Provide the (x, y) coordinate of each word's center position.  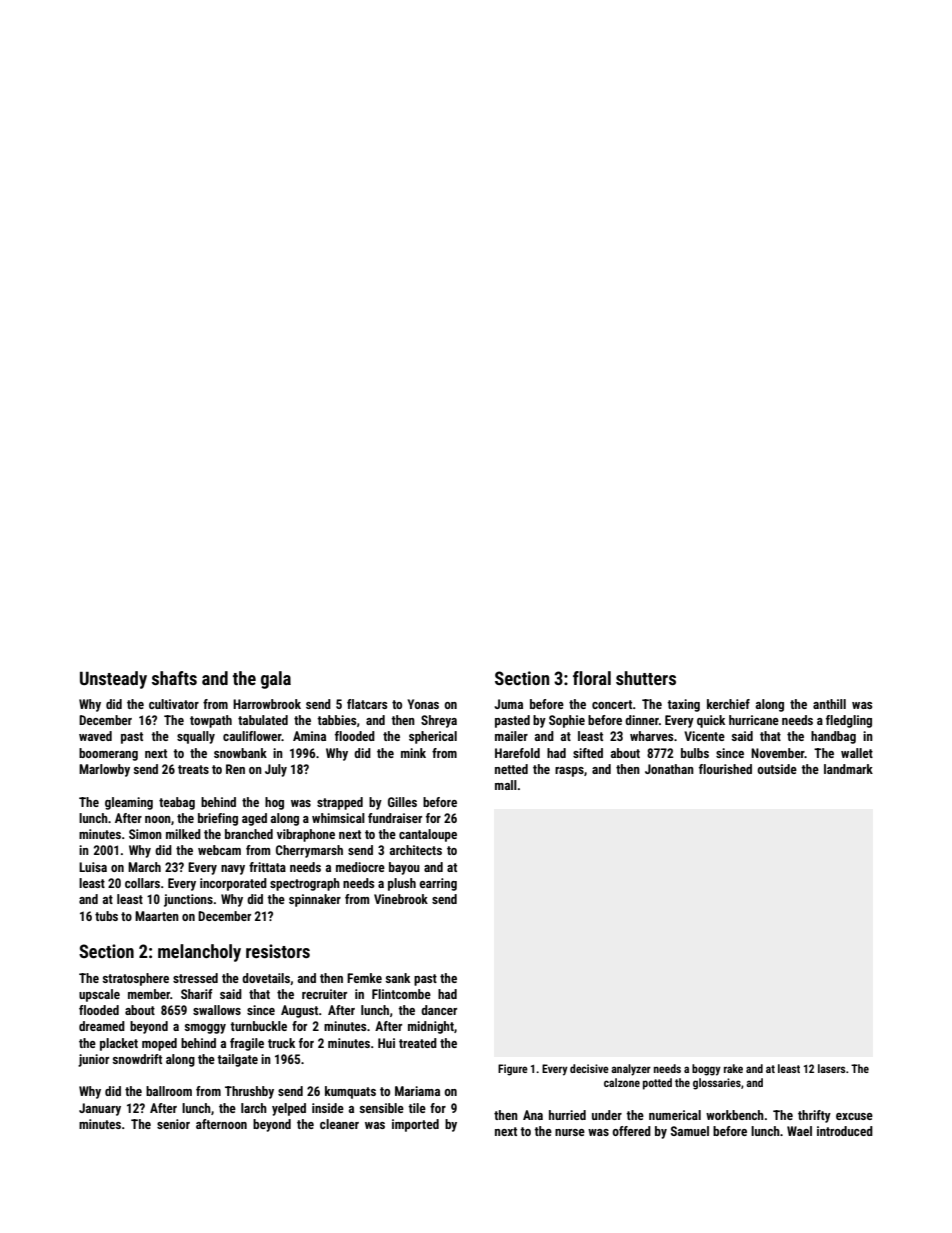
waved (95, 736)
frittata (267, 867)
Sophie (567, 721)
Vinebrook (401, 899)
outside (777, 769)
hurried (567, 1115)
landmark (848, 769)
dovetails (266, 979)
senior (173, 1124)
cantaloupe (428, 835)
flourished (725, 769)
